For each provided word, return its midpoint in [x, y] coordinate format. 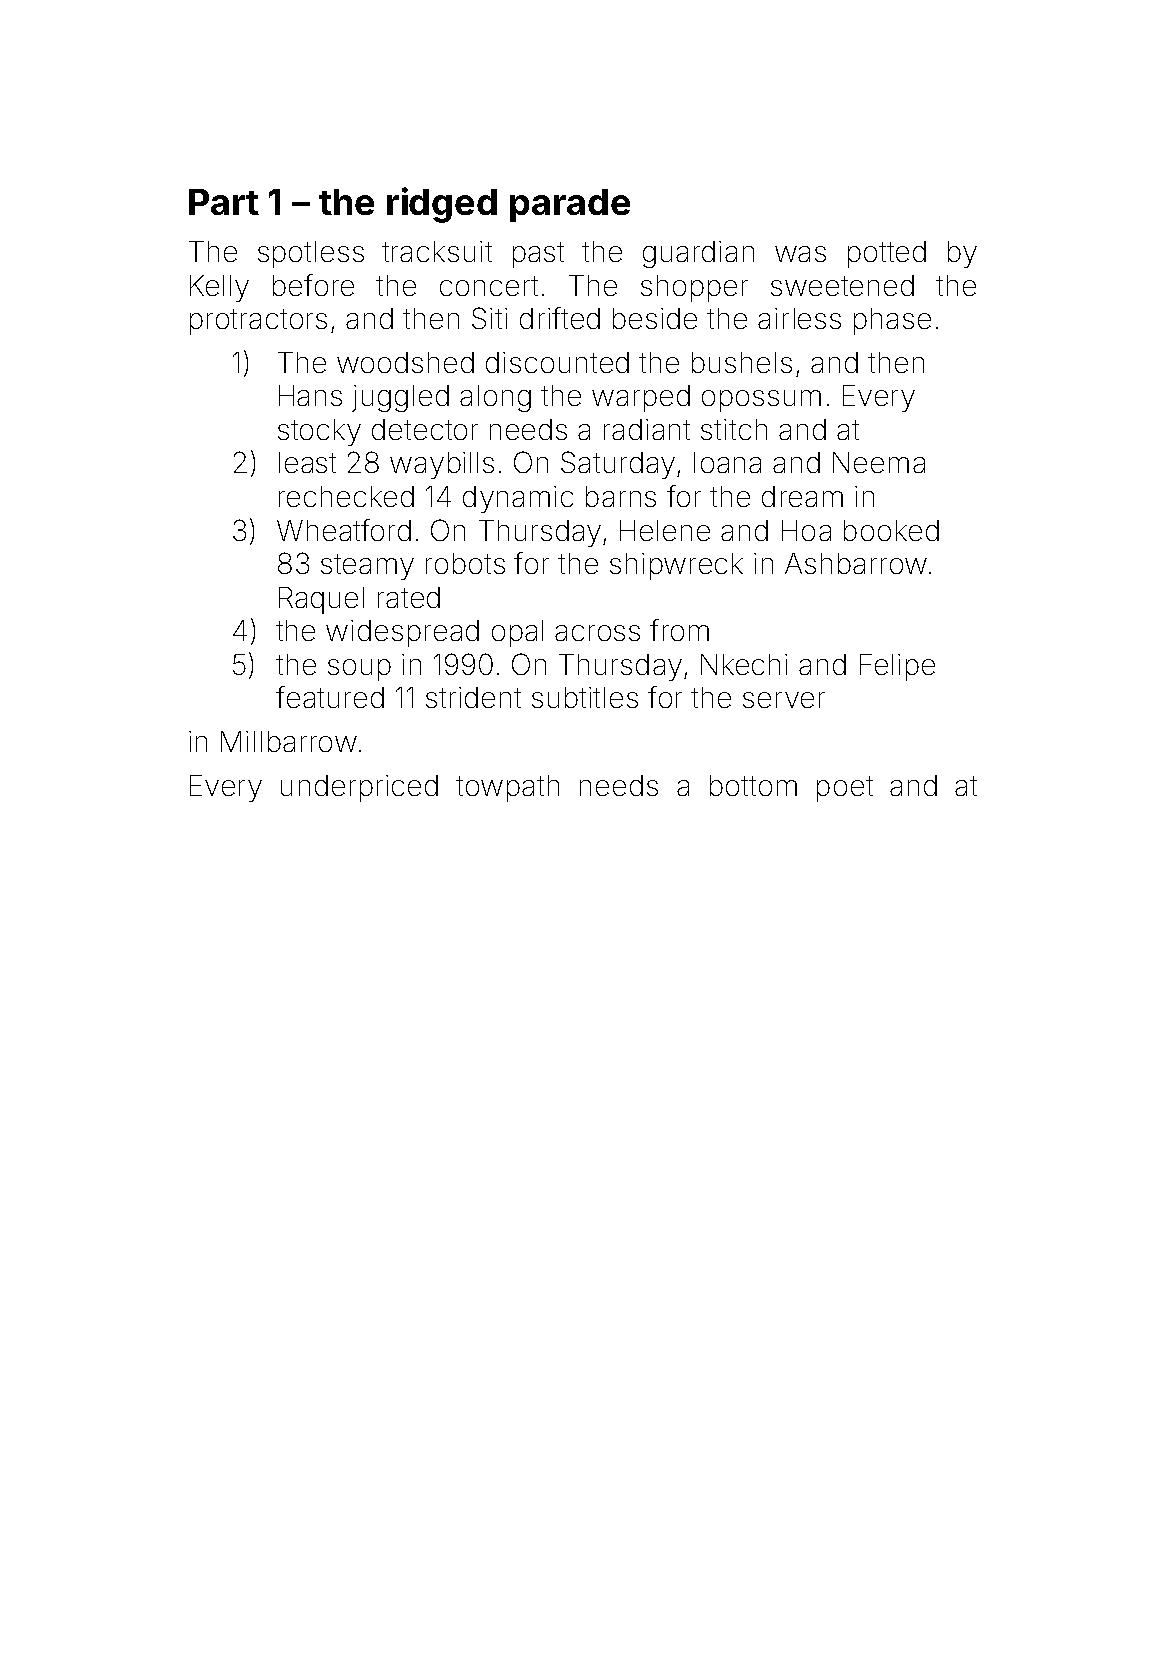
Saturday [618, 465]
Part [224, 202]
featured [330, 697]
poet [845, 789]
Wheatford [344, 530]
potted [887, 254]
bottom [753, 785]
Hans [310, 395]
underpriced [359, 788]
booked [891, 530]
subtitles [585, 697]
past [538, 255]
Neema [879, 462]
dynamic [518, 499]
